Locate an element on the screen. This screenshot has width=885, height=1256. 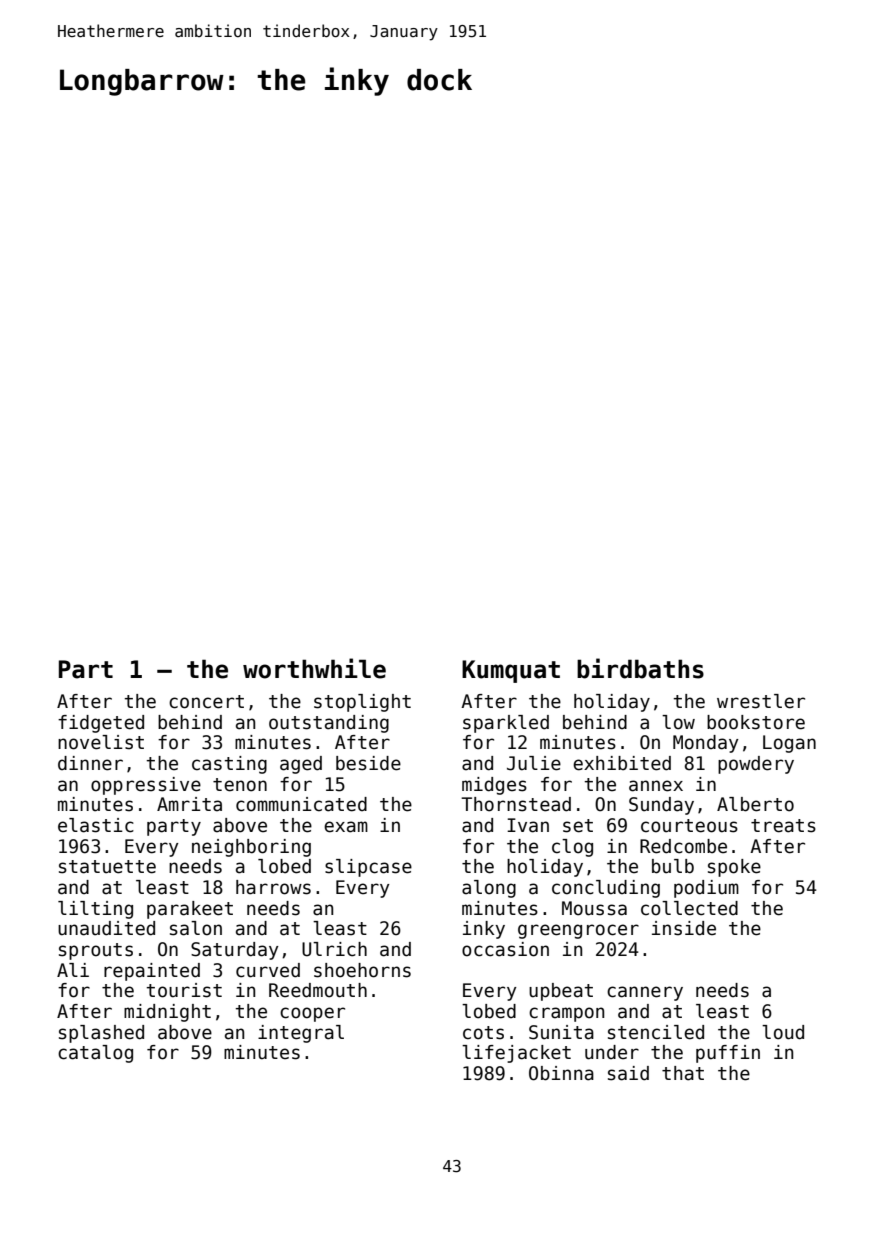
exam is located at coordinates (346, 827).
